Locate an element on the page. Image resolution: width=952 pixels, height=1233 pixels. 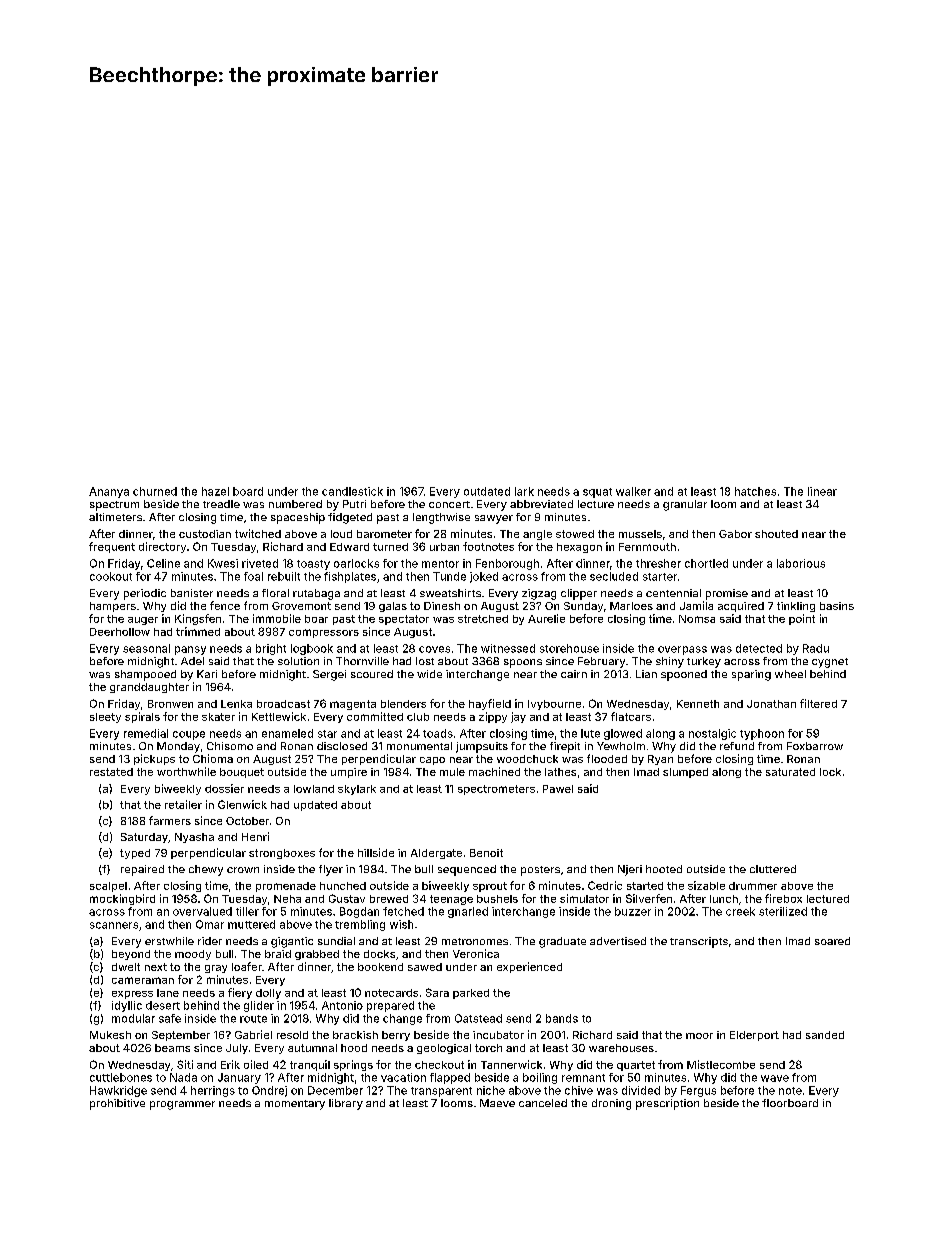
restated is located at coordinates (111, 772).
